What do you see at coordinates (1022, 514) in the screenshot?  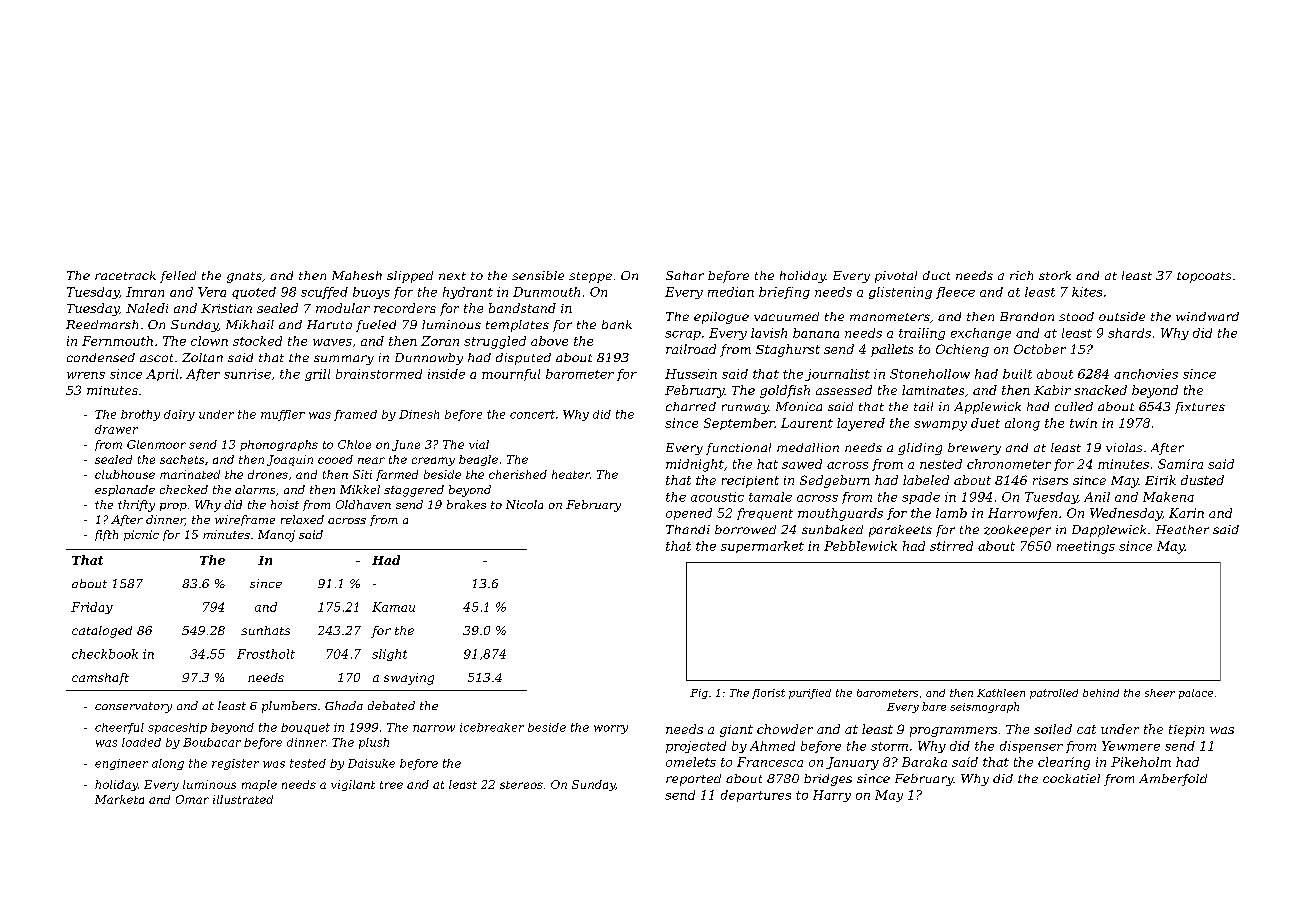 I see `Harrowfen` at bounding box center [1022, 514].
